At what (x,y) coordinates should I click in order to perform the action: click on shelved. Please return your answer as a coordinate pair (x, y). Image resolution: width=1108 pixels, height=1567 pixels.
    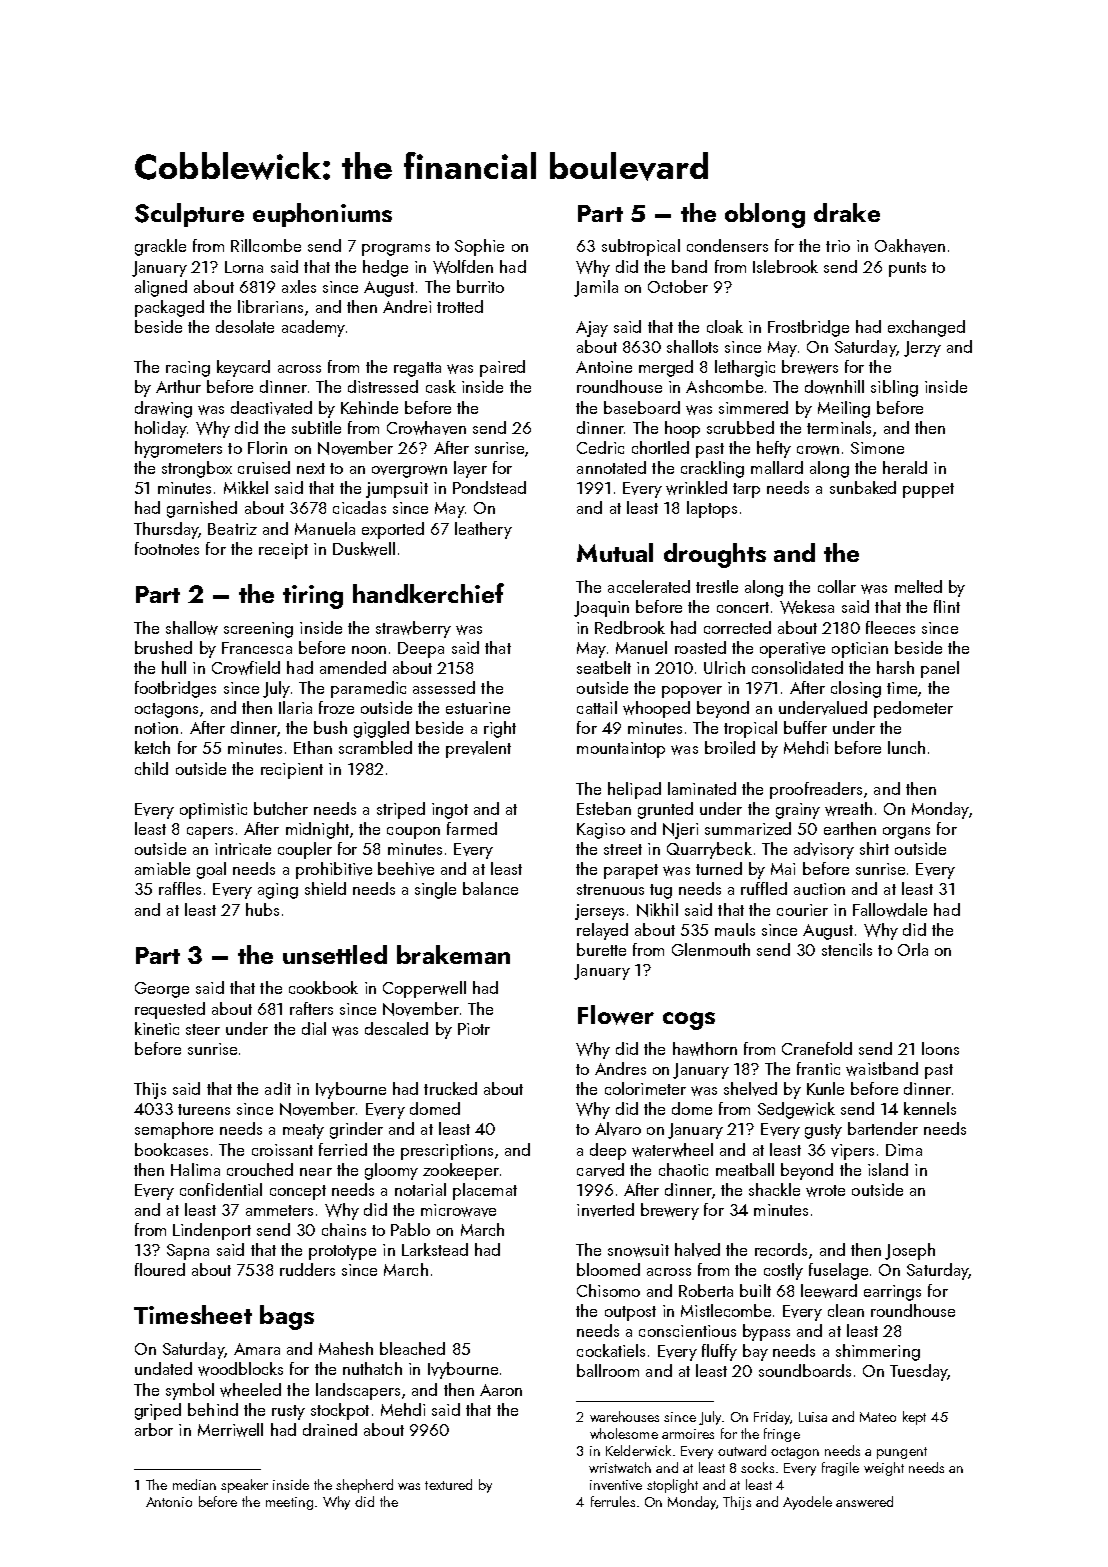
    Looking at the image, I should click on (750, 1089).
